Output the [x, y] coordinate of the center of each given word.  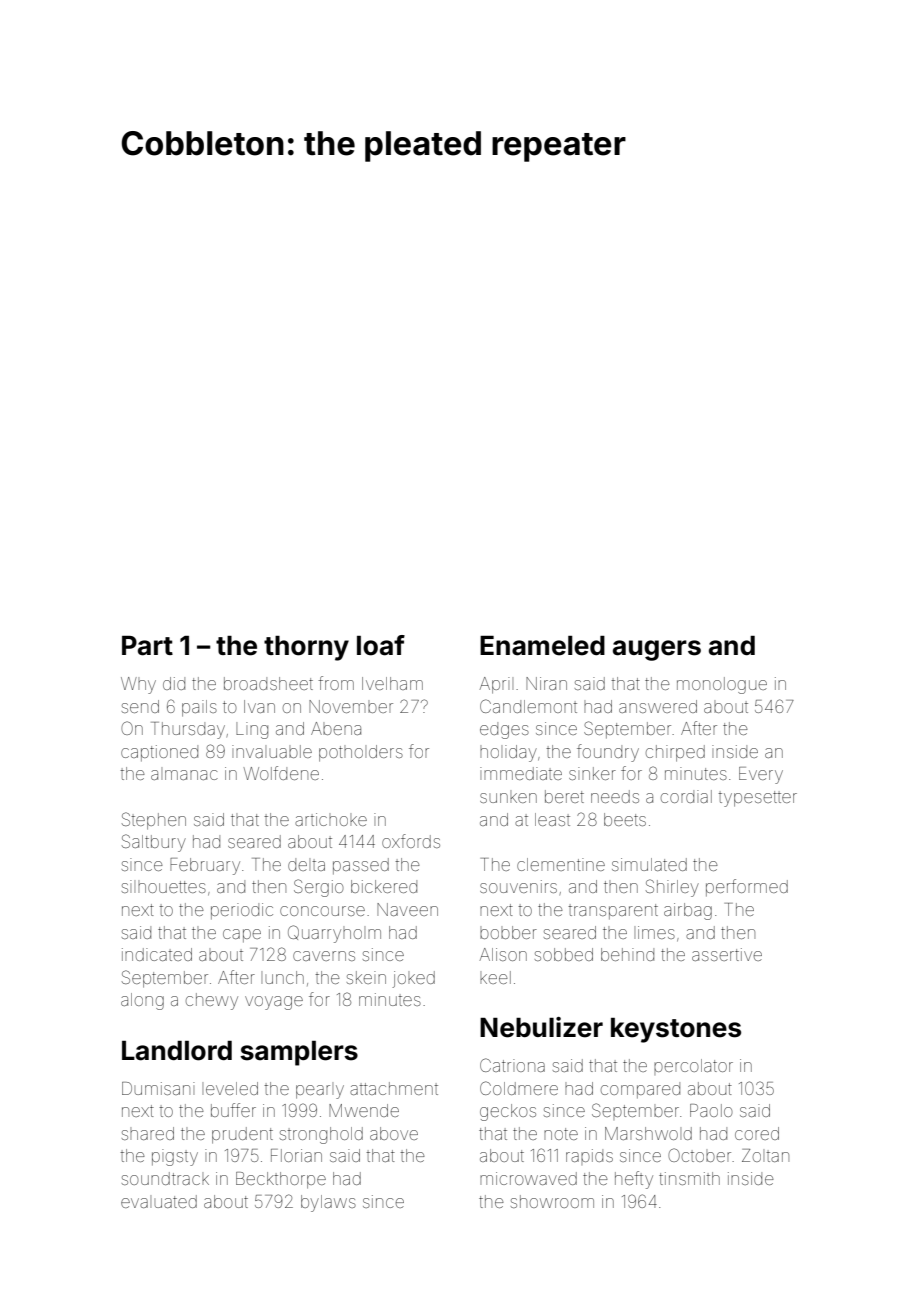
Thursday [188, 730]
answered [658, 706]
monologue [722, 685]
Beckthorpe [281, 1180]
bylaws [328, 1203]
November [351, 706]
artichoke [331, 819]
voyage [274, 1003]
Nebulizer [541, 1027]
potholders [361, 753]
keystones [676, 1030]
